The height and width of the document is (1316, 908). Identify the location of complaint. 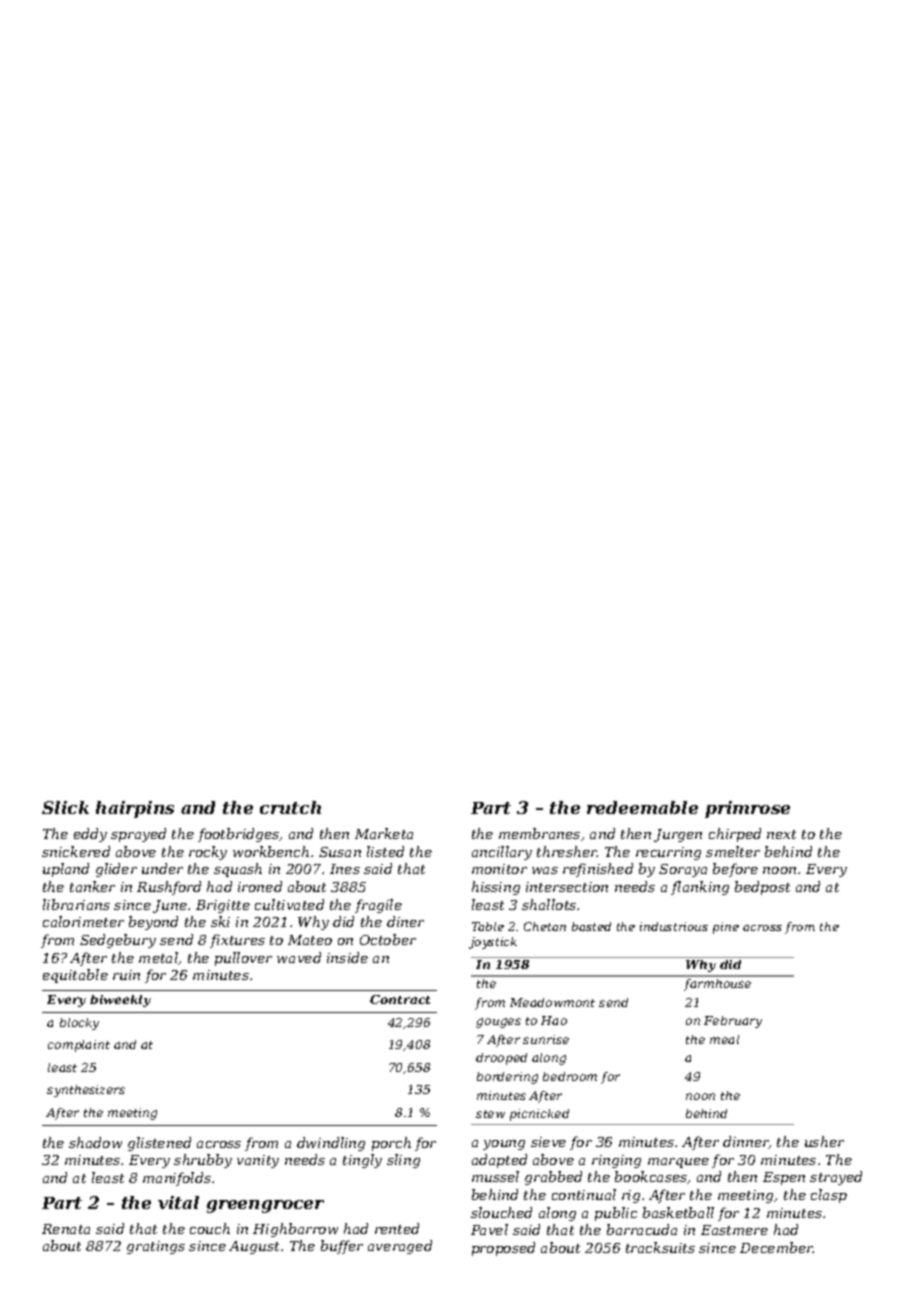
(79, 1046).
